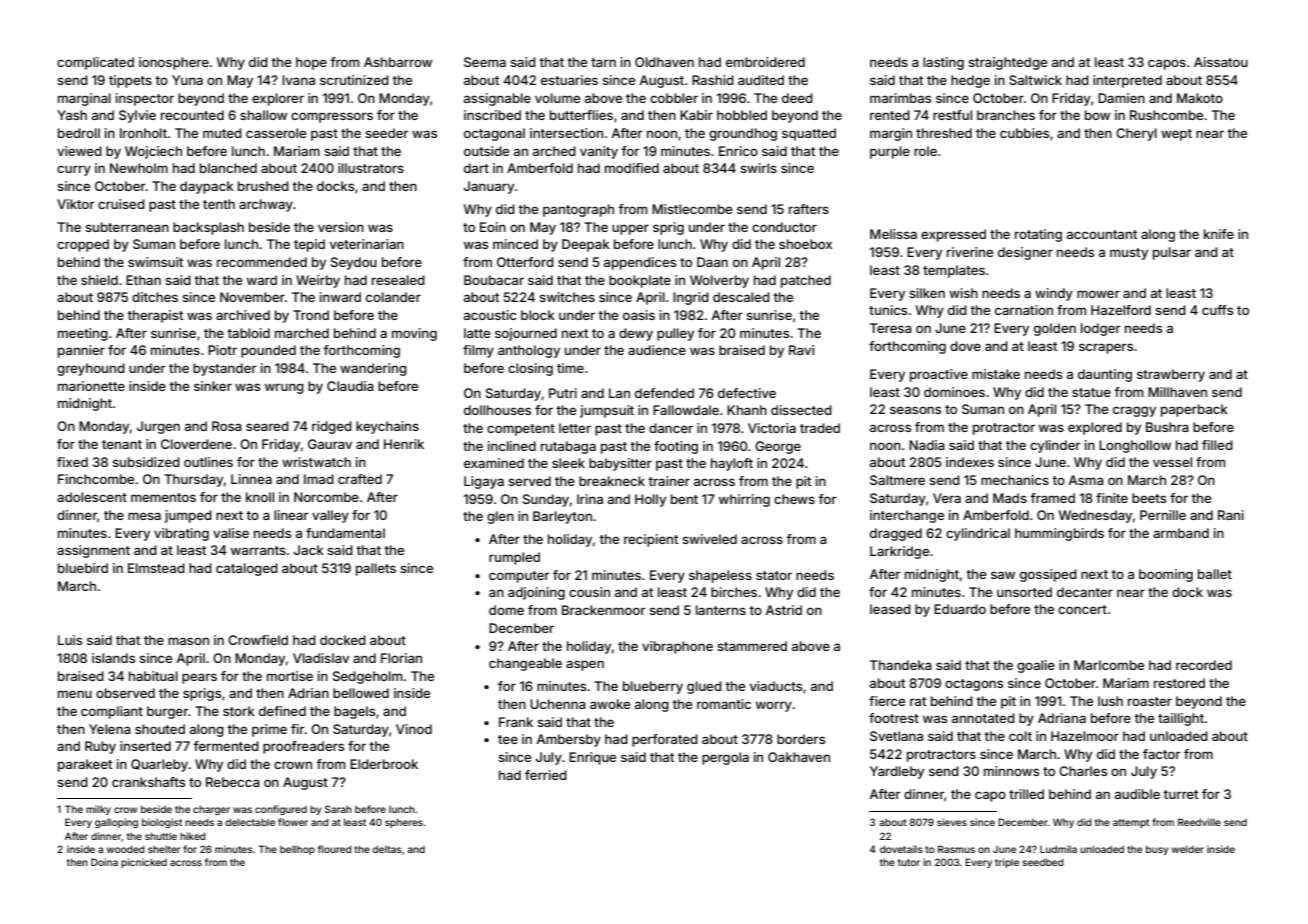 The height and width of the screenshot is (924, 1308). What do you see at coordinates (330, 516) in the screenshot?
I see `valley` at bounding box center [330, 516].
